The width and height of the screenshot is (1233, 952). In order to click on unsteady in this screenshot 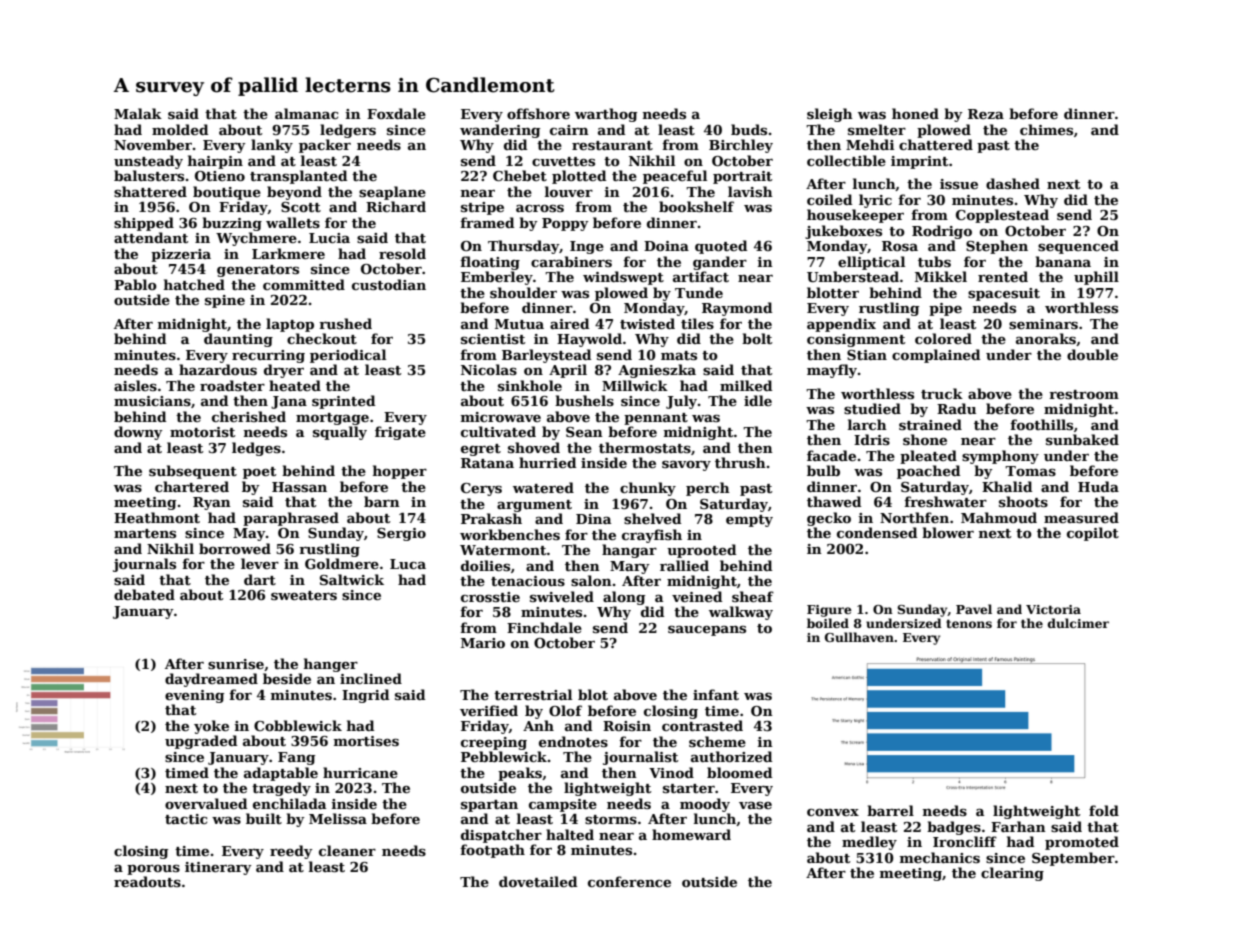, I will do `click(148, 162)`.
